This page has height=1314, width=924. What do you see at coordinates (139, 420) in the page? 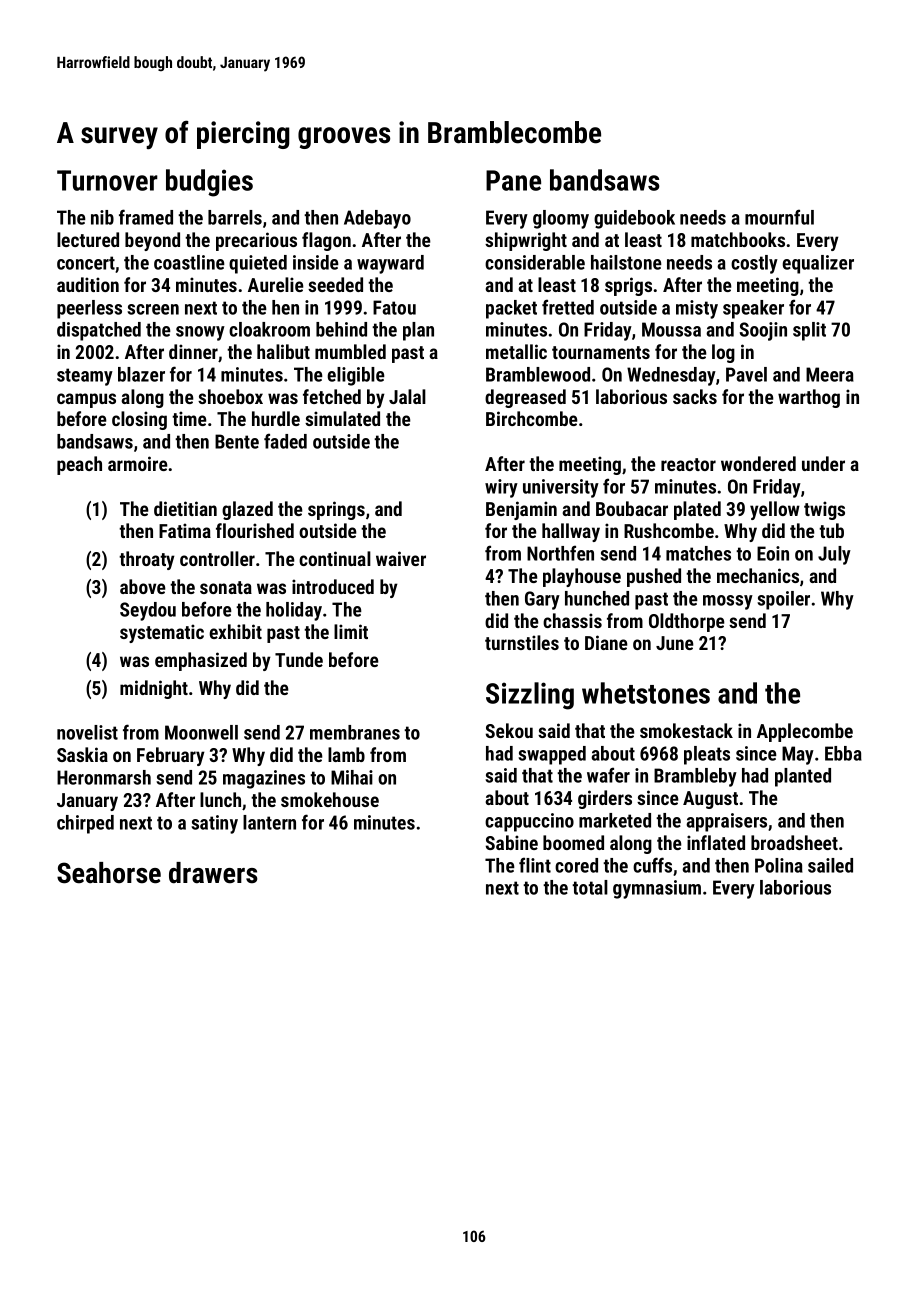
I see `closing` at bounding box center [139, 420].
